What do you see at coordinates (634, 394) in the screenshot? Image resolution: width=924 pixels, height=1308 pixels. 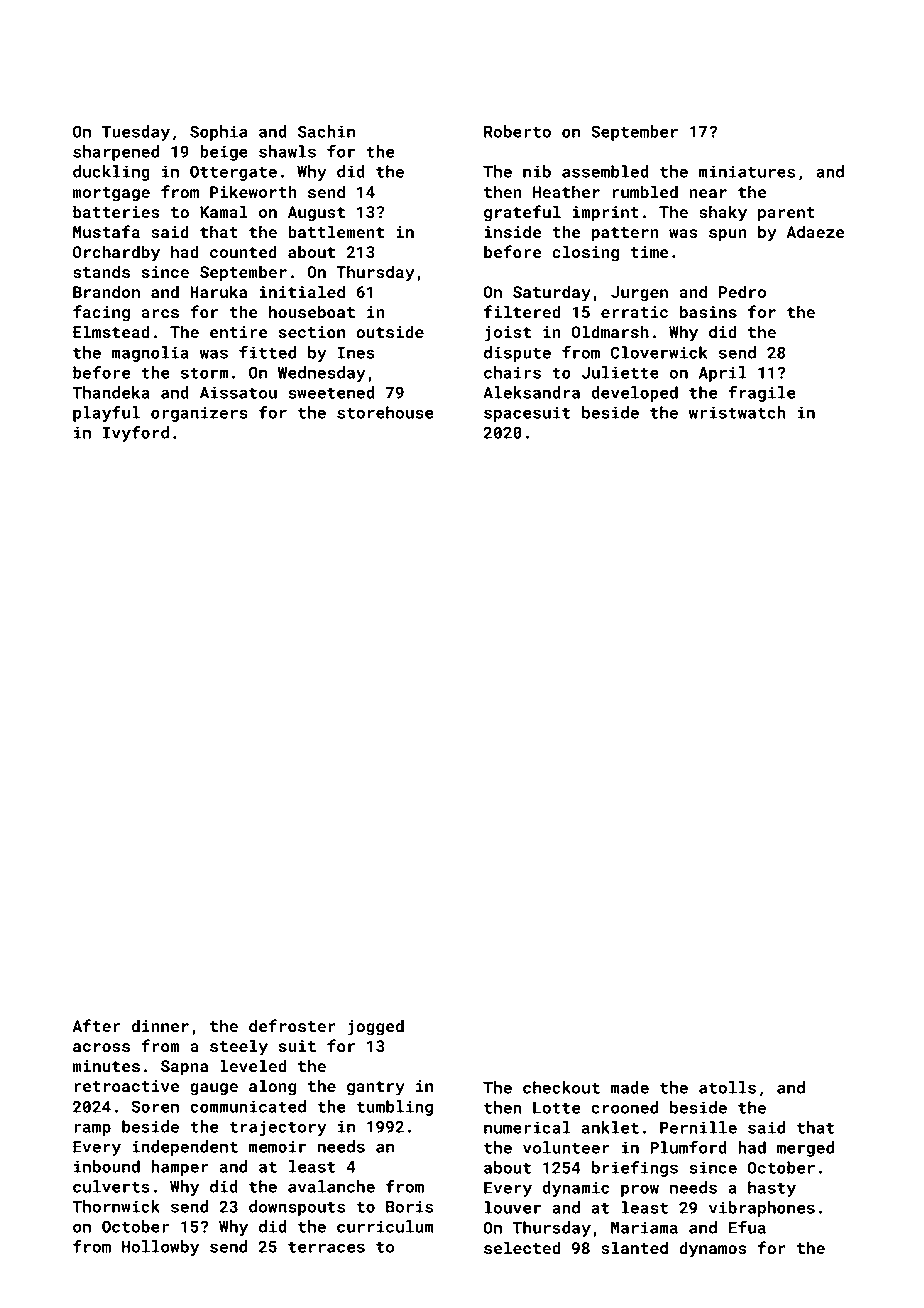 I see `developed` at bounding box center [634, 394].
